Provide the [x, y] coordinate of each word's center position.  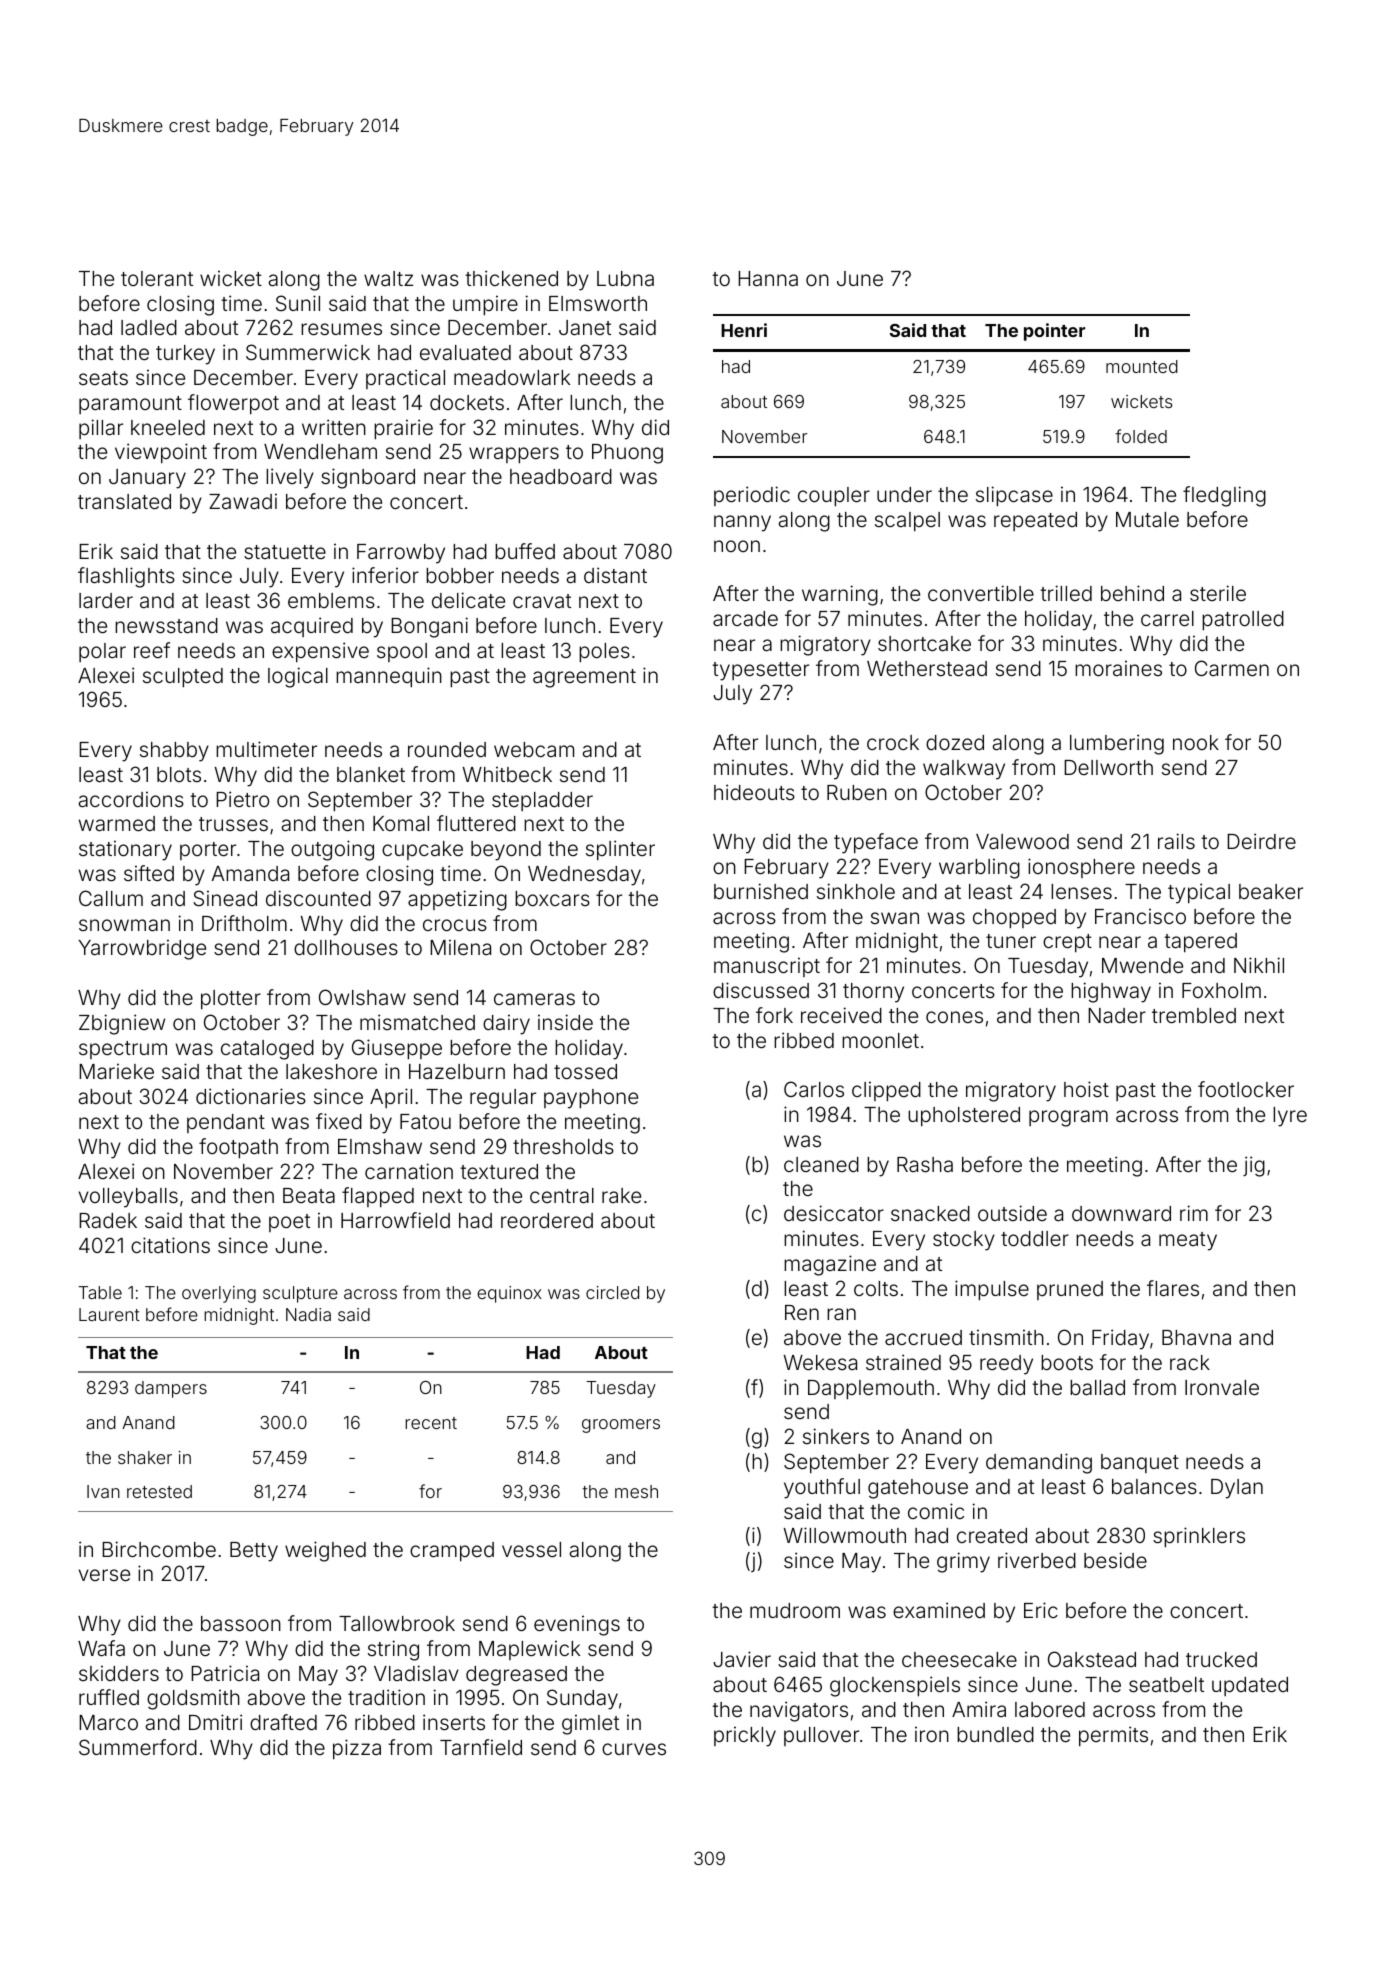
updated [1250, 1686]
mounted [1142, 366]
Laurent [109, 1314]
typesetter [760, 671]
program [1068, 1118]
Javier [742, 1659]
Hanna [768, 278]
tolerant [157, 278]
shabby [174, 752]
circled [612, 1292]
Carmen [1232, 668]
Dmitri [215, 1722]
